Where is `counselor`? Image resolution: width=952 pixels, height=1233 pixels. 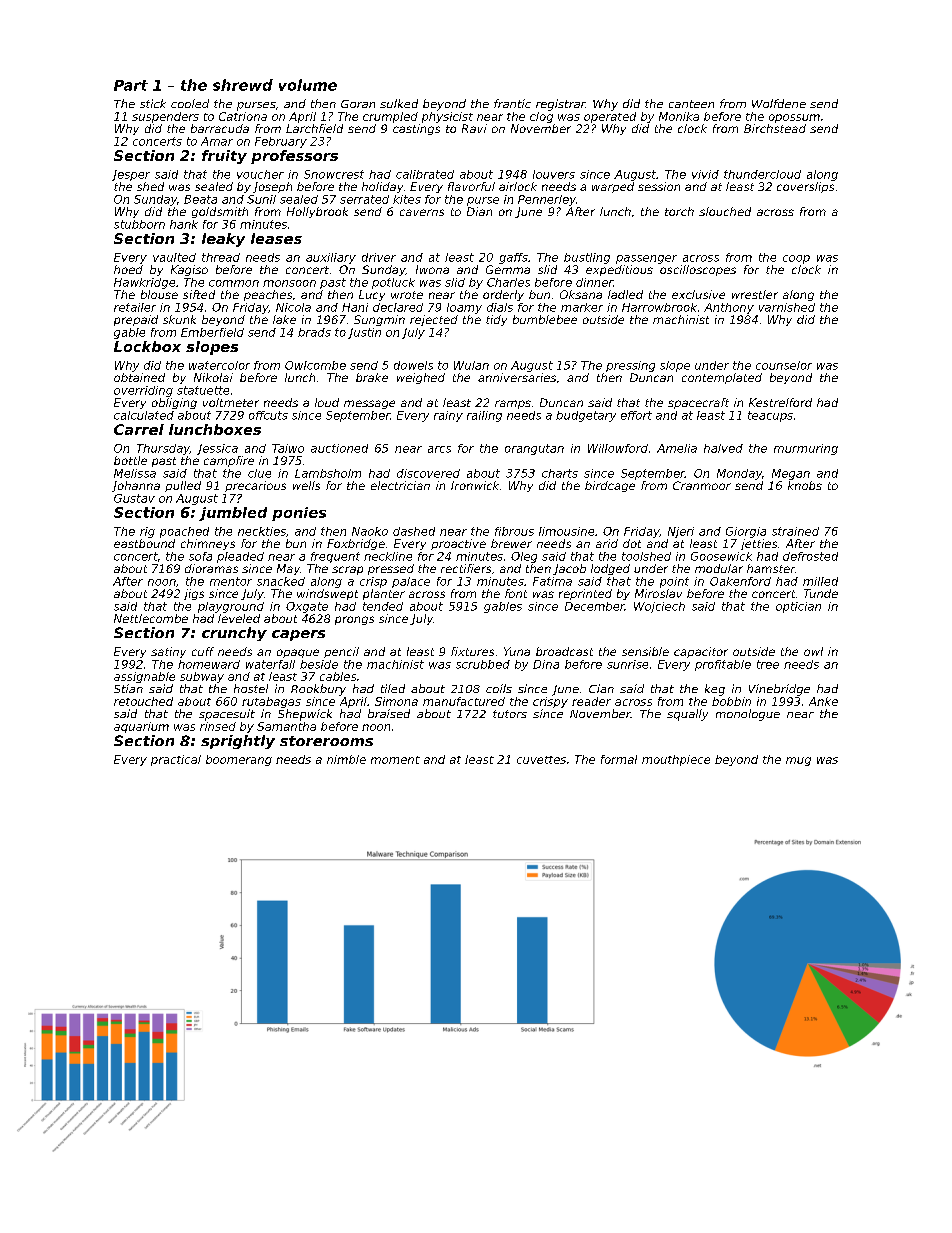
counselor is located at coordinates (784, 365).
